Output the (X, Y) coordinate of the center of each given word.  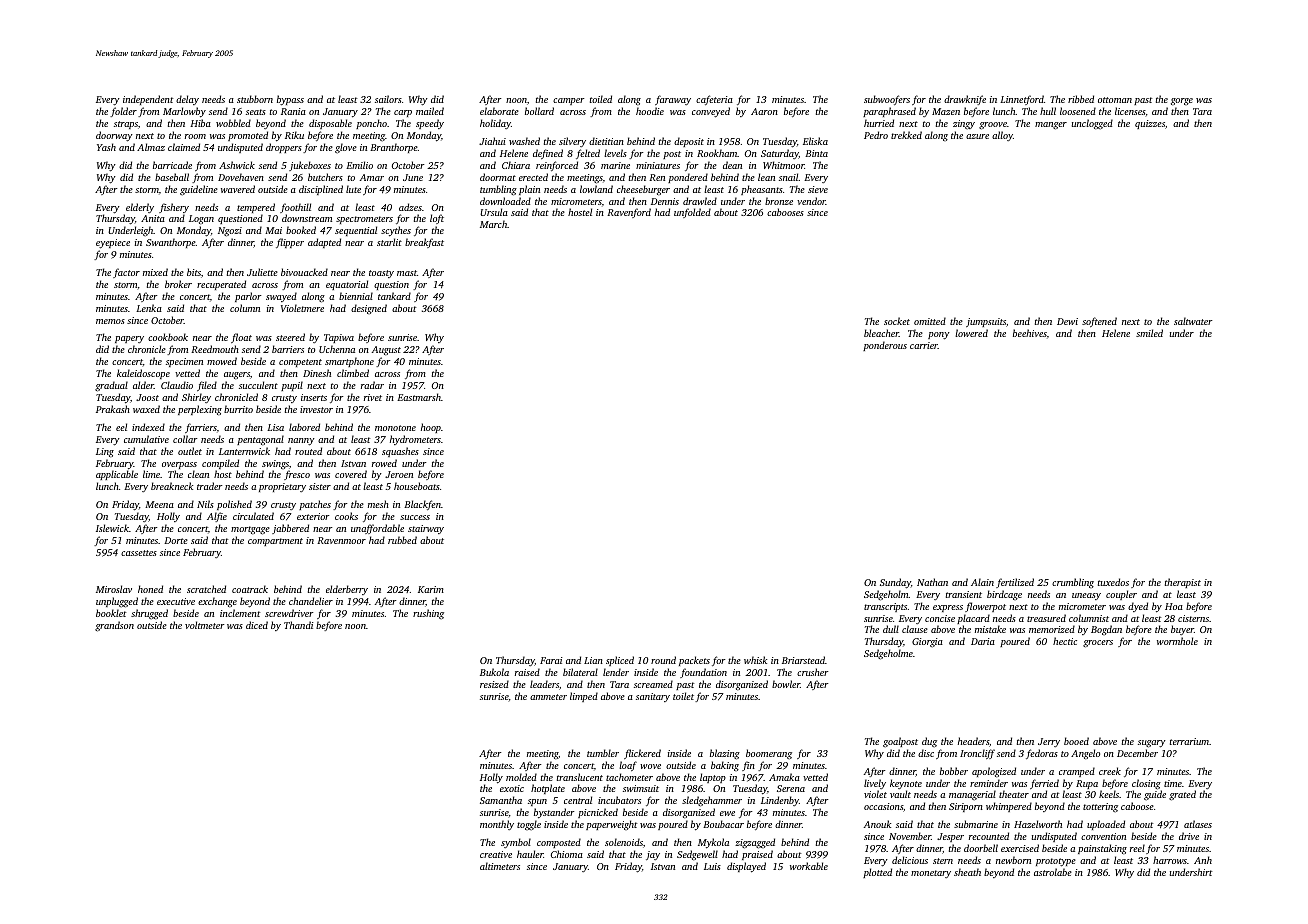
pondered (688, 178)
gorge (1182, 102)
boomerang (769, 754)
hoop (431, 428)
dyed (1138, 607)
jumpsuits (986, 322)
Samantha (501, 800)
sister (320, 486)
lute (353, 189)
